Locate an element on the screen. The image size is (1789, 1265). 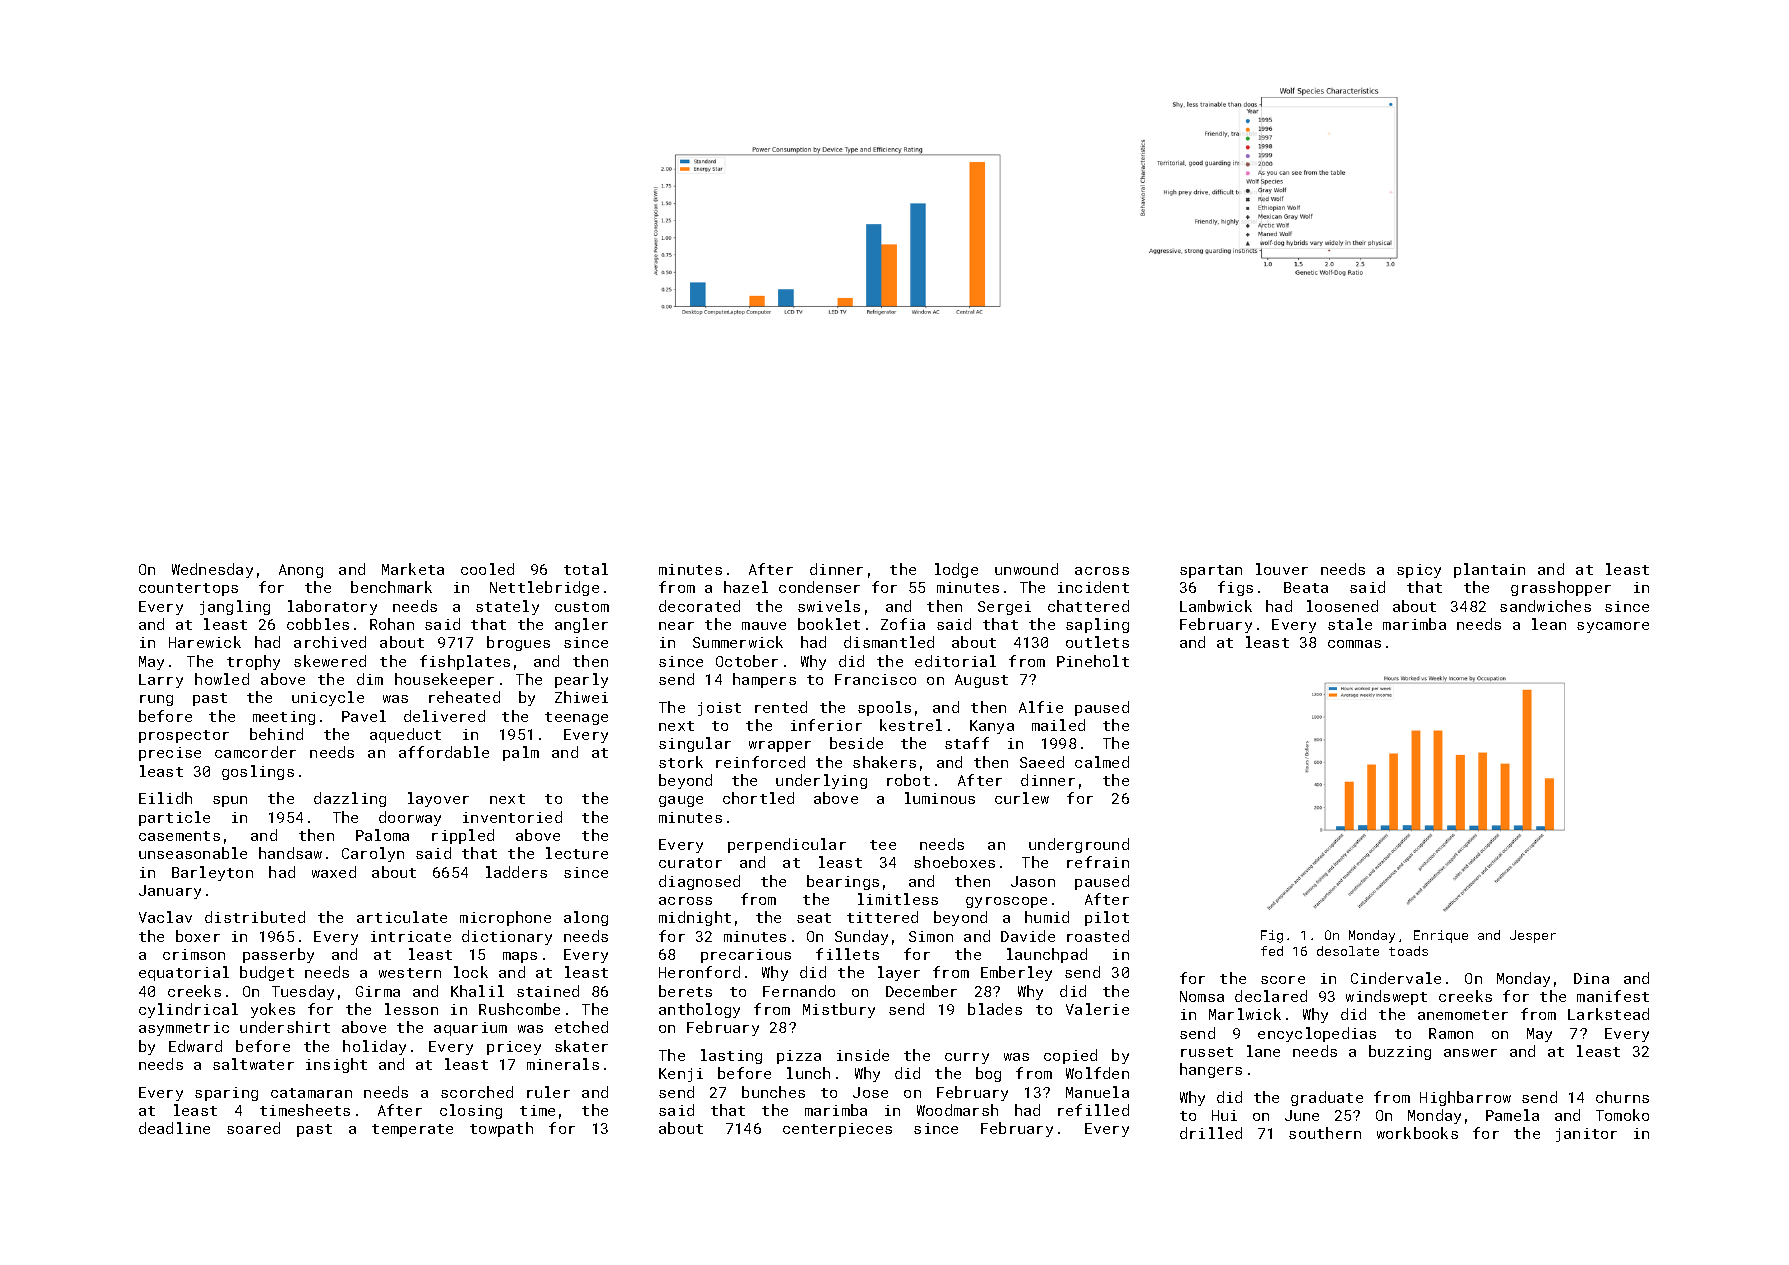
refrain is located at coordinates (1098, 862).
